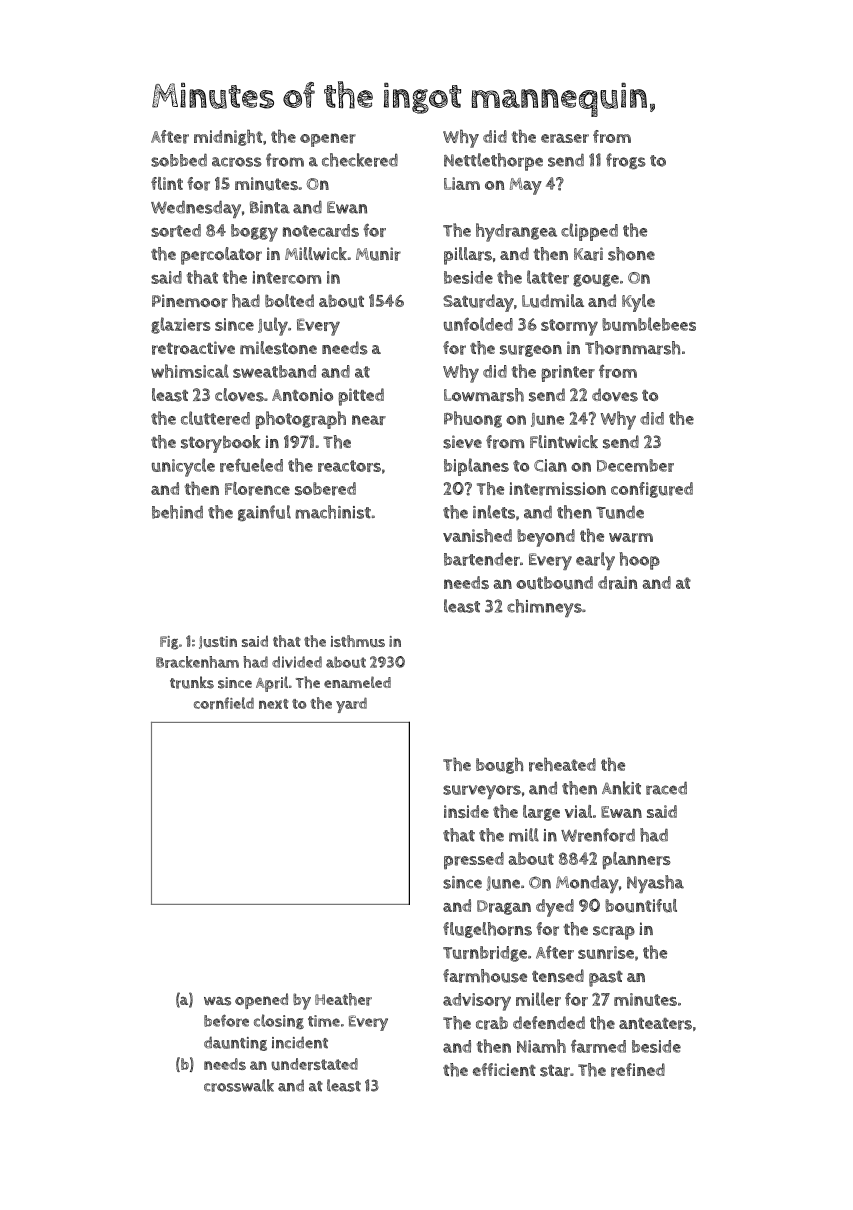 This document has width=853, height=1210. Describe the element at coordinates (217, 1001) in the document. I see `was` at that location.
